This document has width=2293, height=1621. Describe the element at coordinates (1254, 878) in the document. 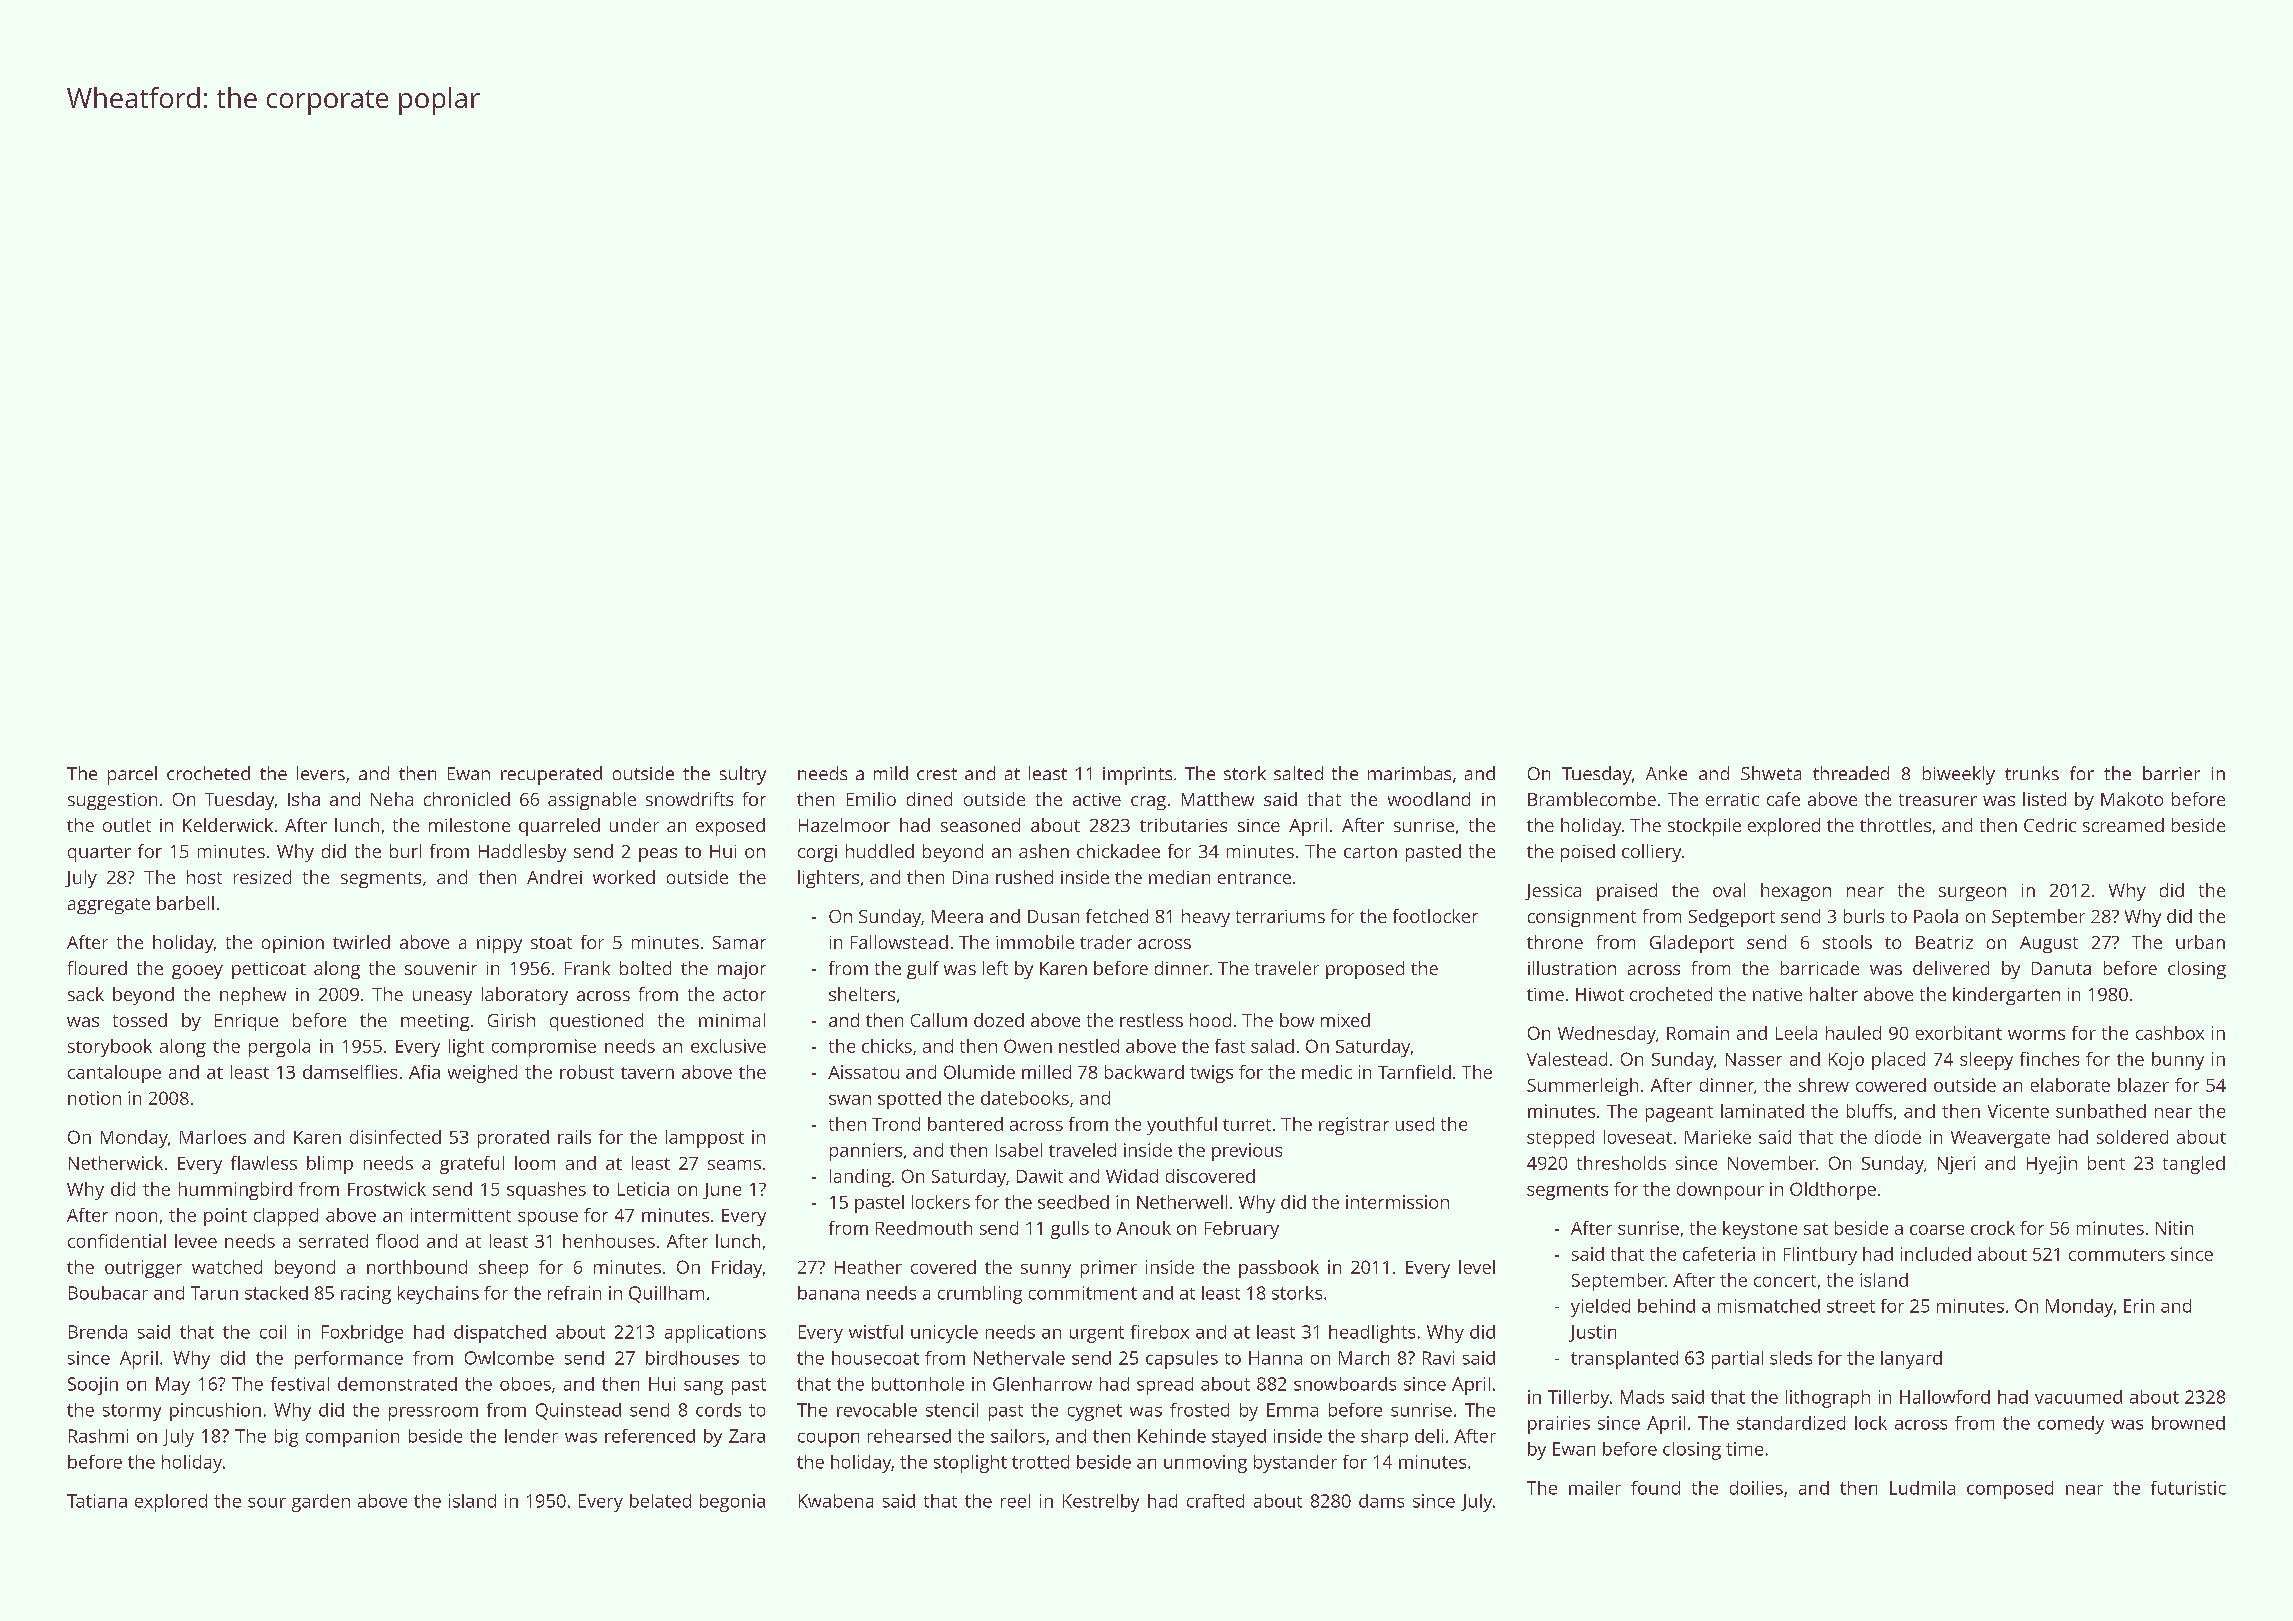

I see `entrance` at that location.
